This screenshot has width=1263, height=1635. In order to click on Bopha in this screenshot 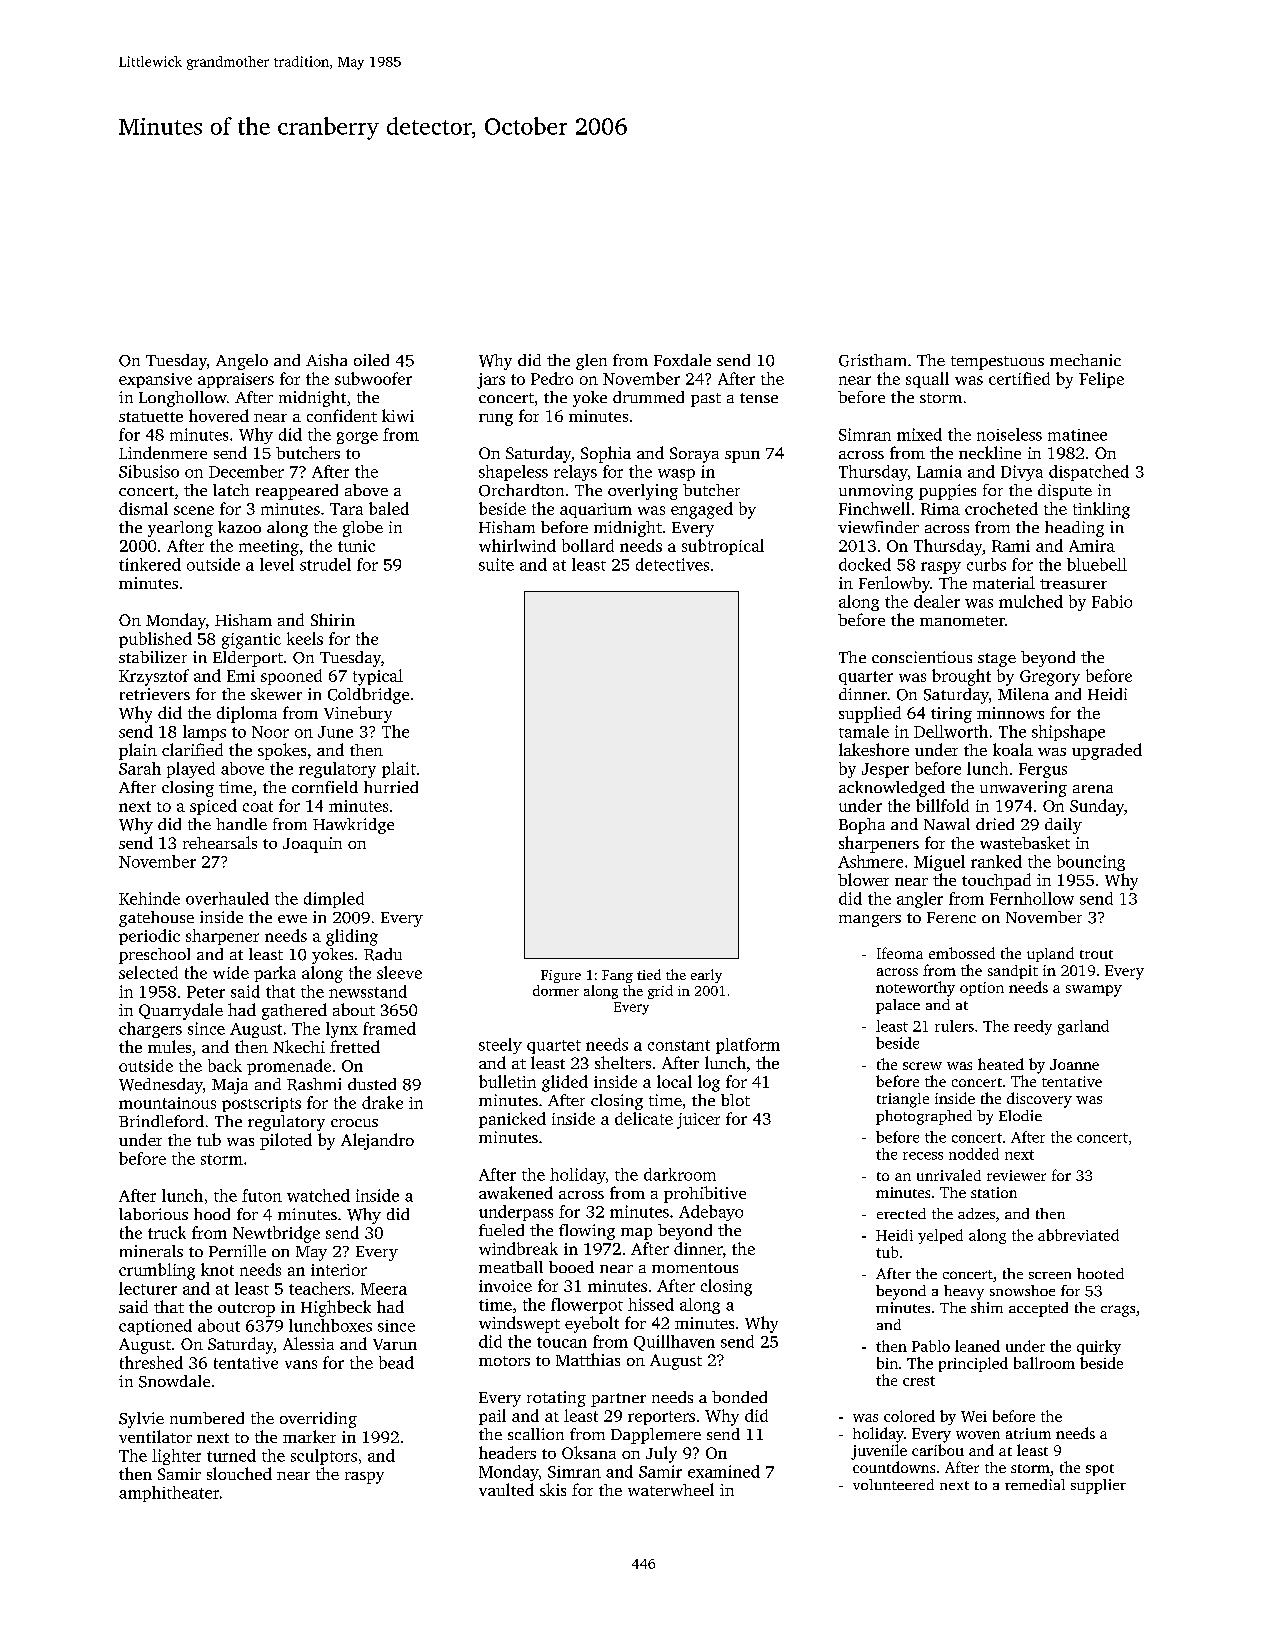, I will do `click(862, 826)`.
